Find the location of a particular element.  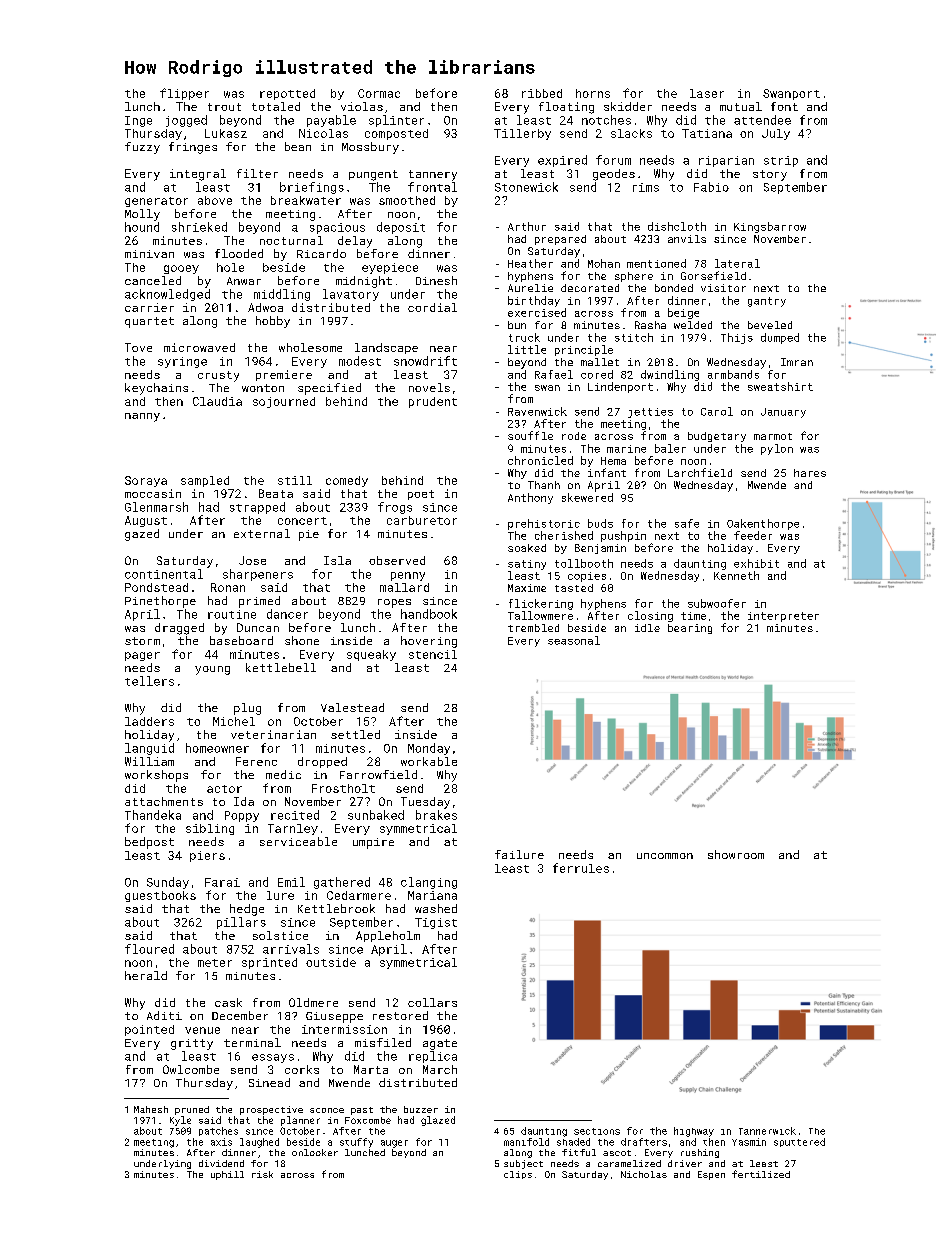

continental is located at coordinates (164, 574).
